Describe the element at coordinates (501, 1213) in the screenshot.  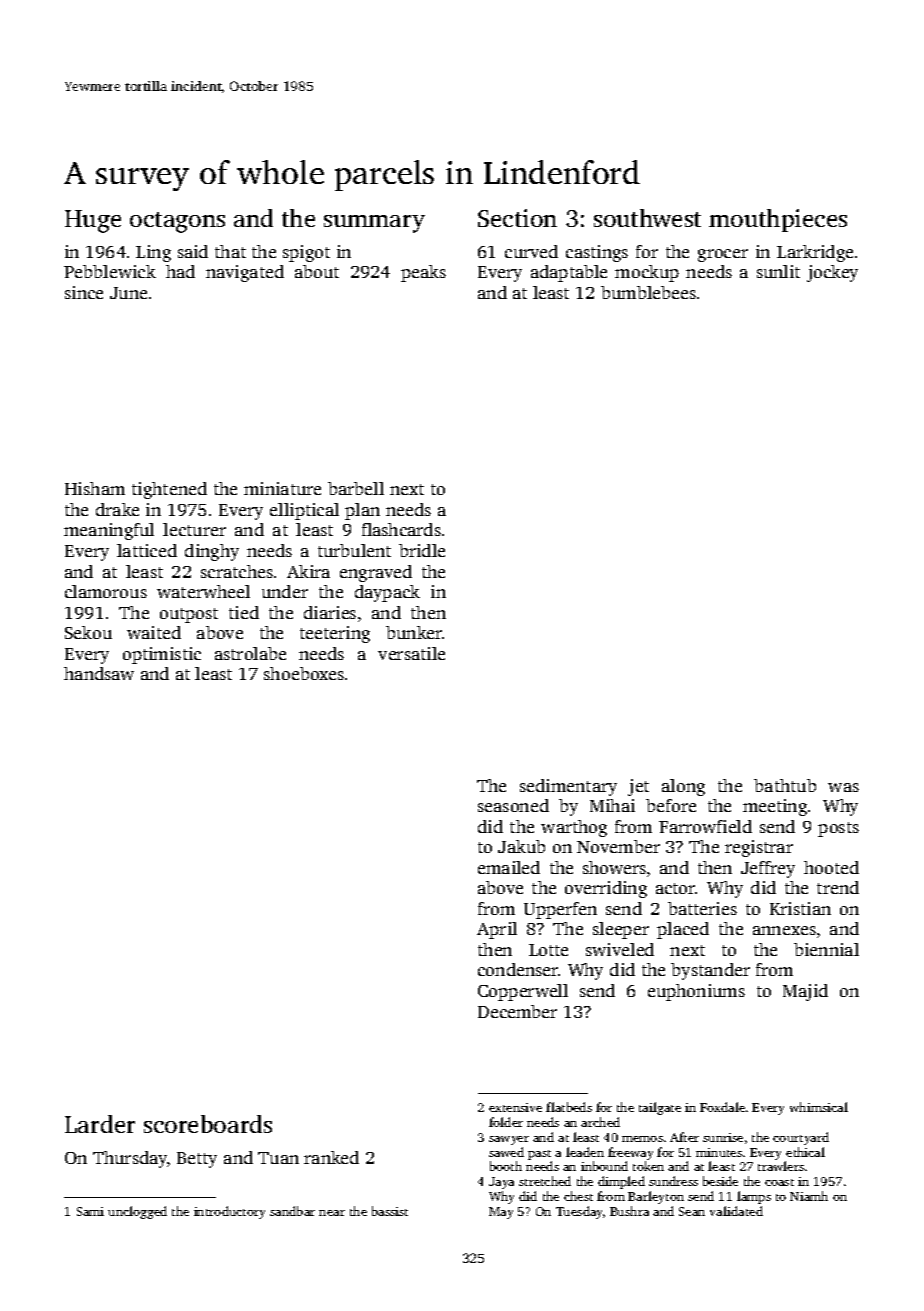
I see `May` at that location.
